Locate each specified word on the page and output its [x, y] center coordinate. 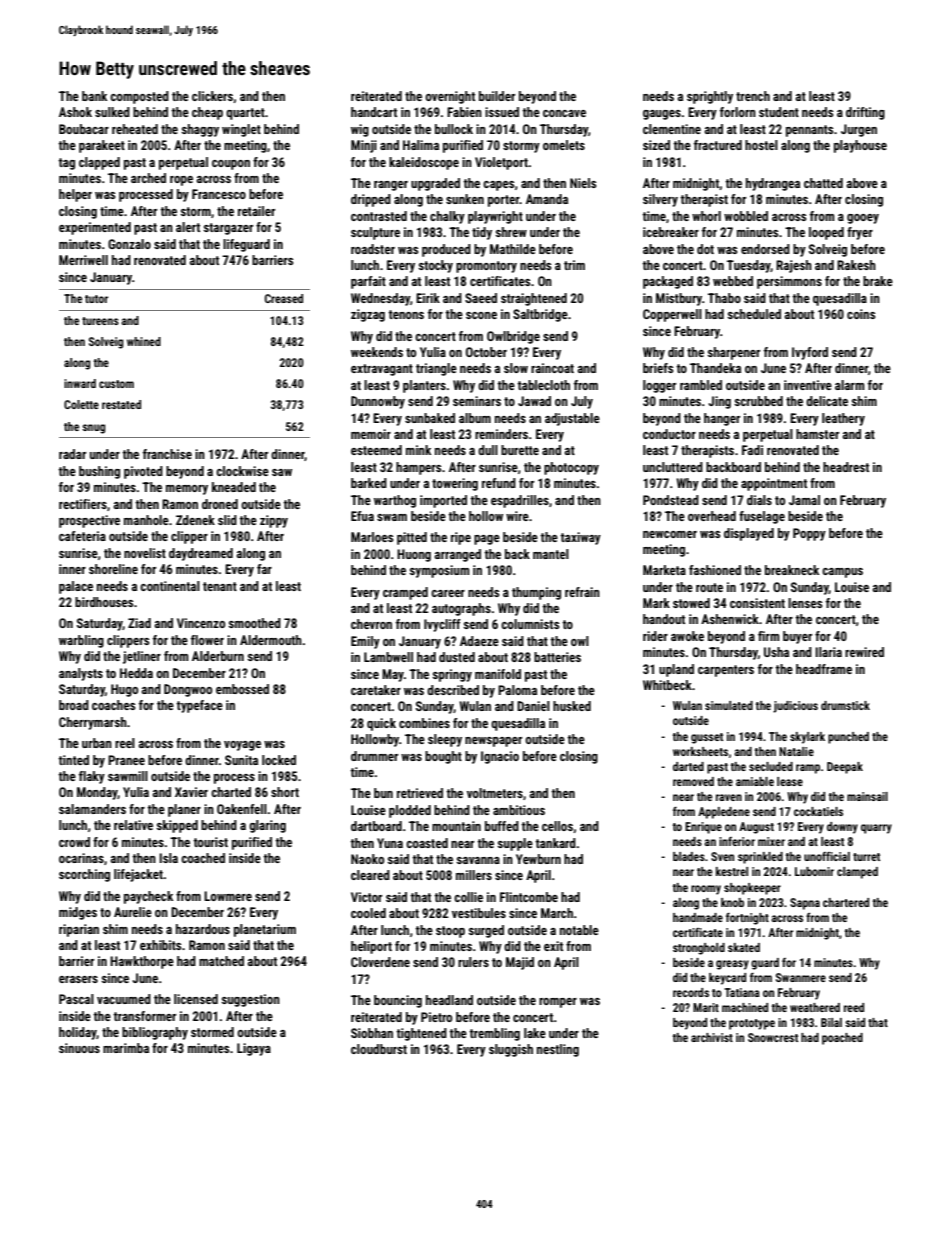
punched [848, 738]
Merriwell [83, 260]
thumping [536, 593]
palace [76, 587]
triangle [436, 369]
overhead [712, 516]
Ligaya [254, 1049]
